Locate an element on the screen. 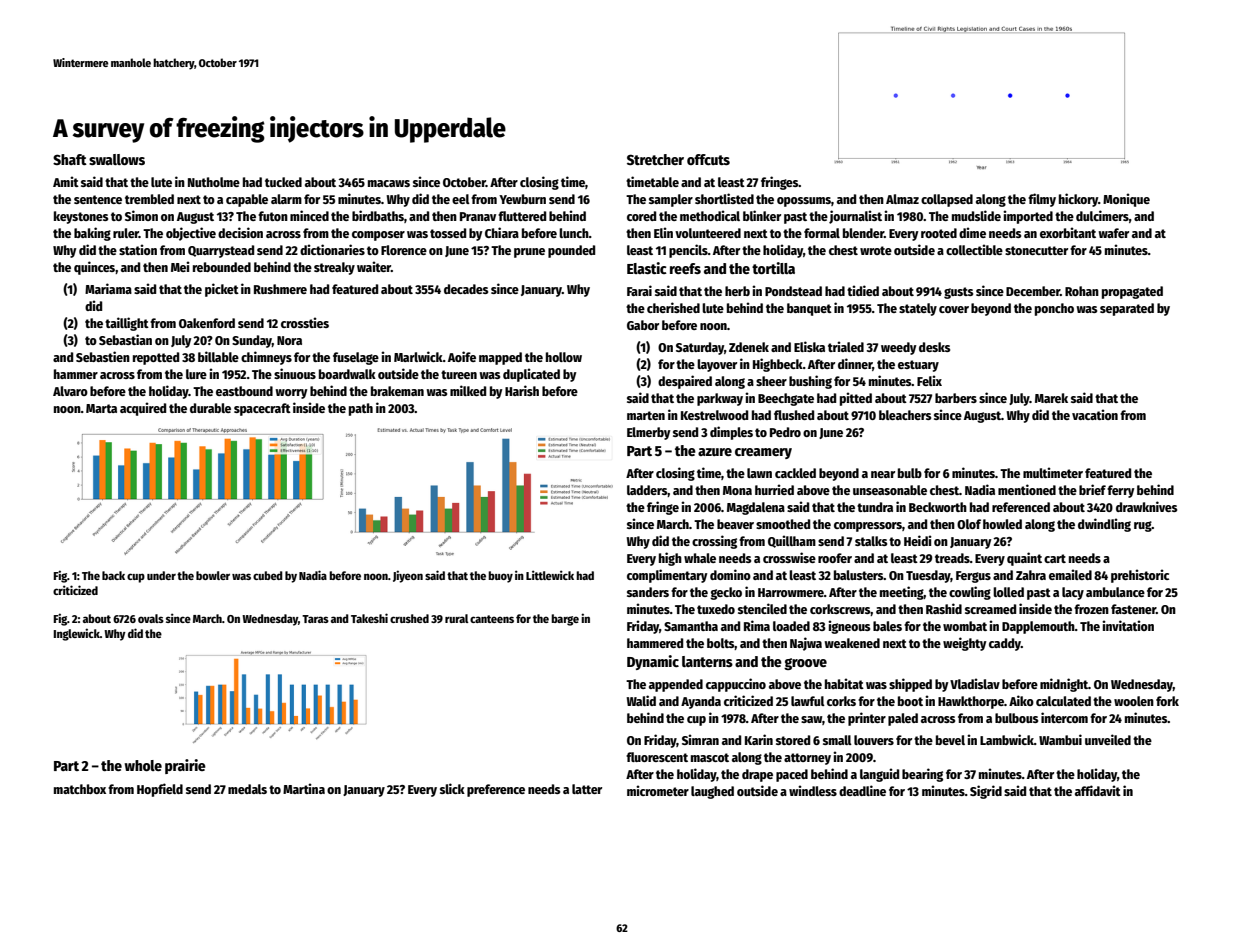  Martina is located at coordinates (304, 788).
